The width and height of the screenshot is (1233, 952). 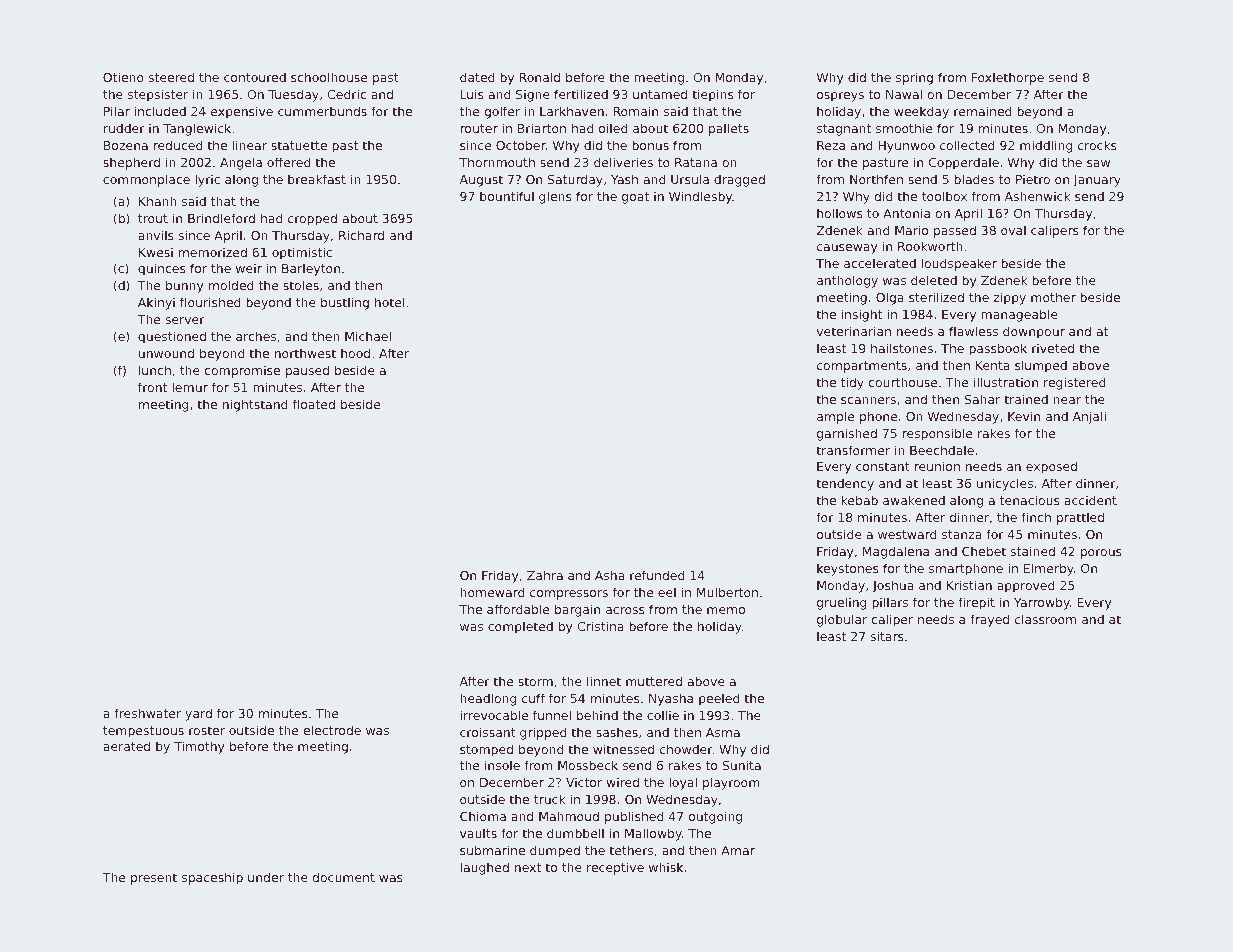 What do you see at coordinates (317, 179) in the screenshot?
I see `breakfast` at bounding box center [317, 179].
